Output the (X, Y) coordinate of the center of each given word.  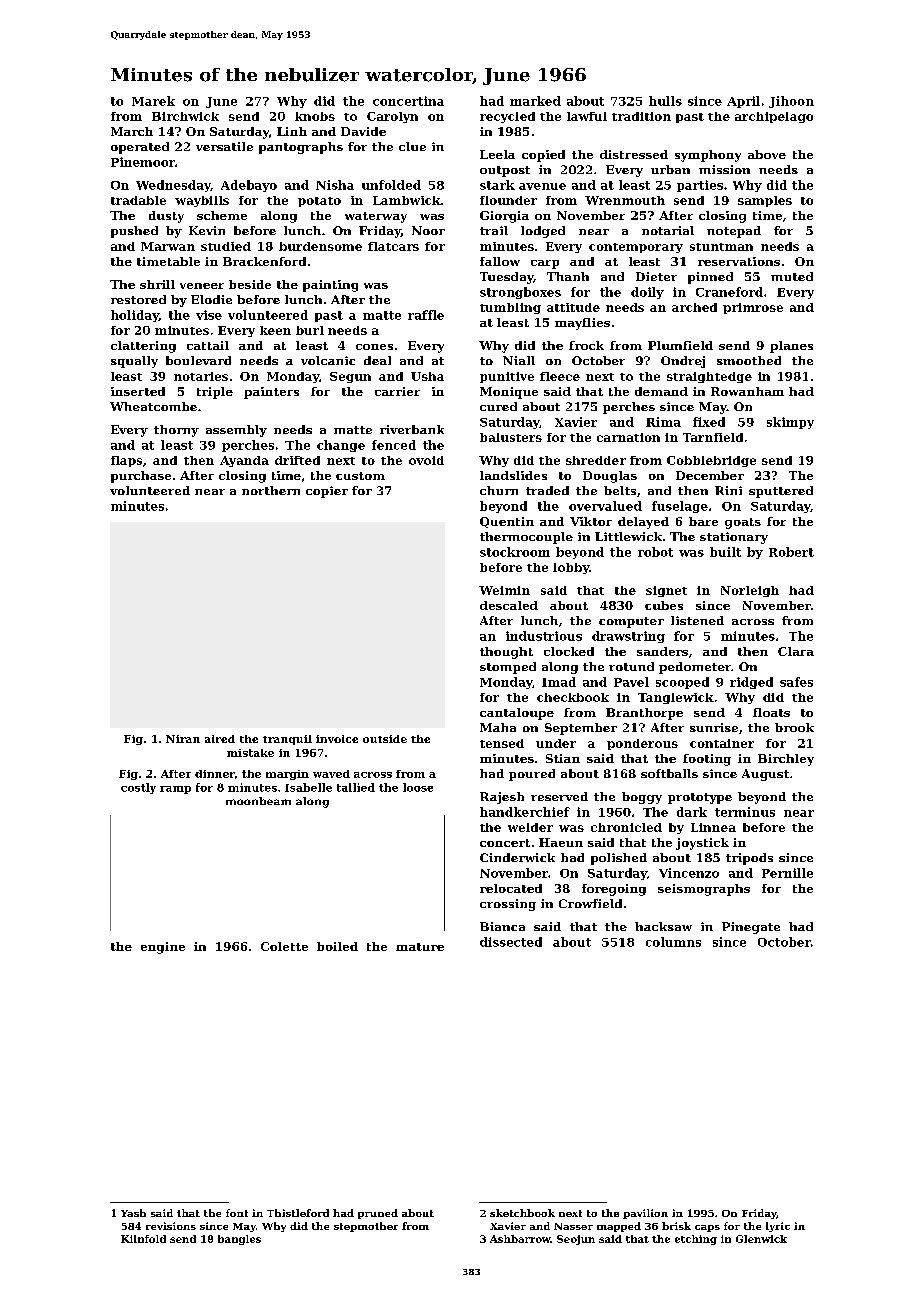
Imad (559, 682)
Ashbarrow (520, 1239)
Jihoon (791, 102)
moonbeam (258, 801)
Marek (153, 101)
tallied (356, 787)
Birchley (786, 760)
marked (535, 101)
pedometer (695, 668)
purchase (141, 477)
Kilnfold (143, 1239)
